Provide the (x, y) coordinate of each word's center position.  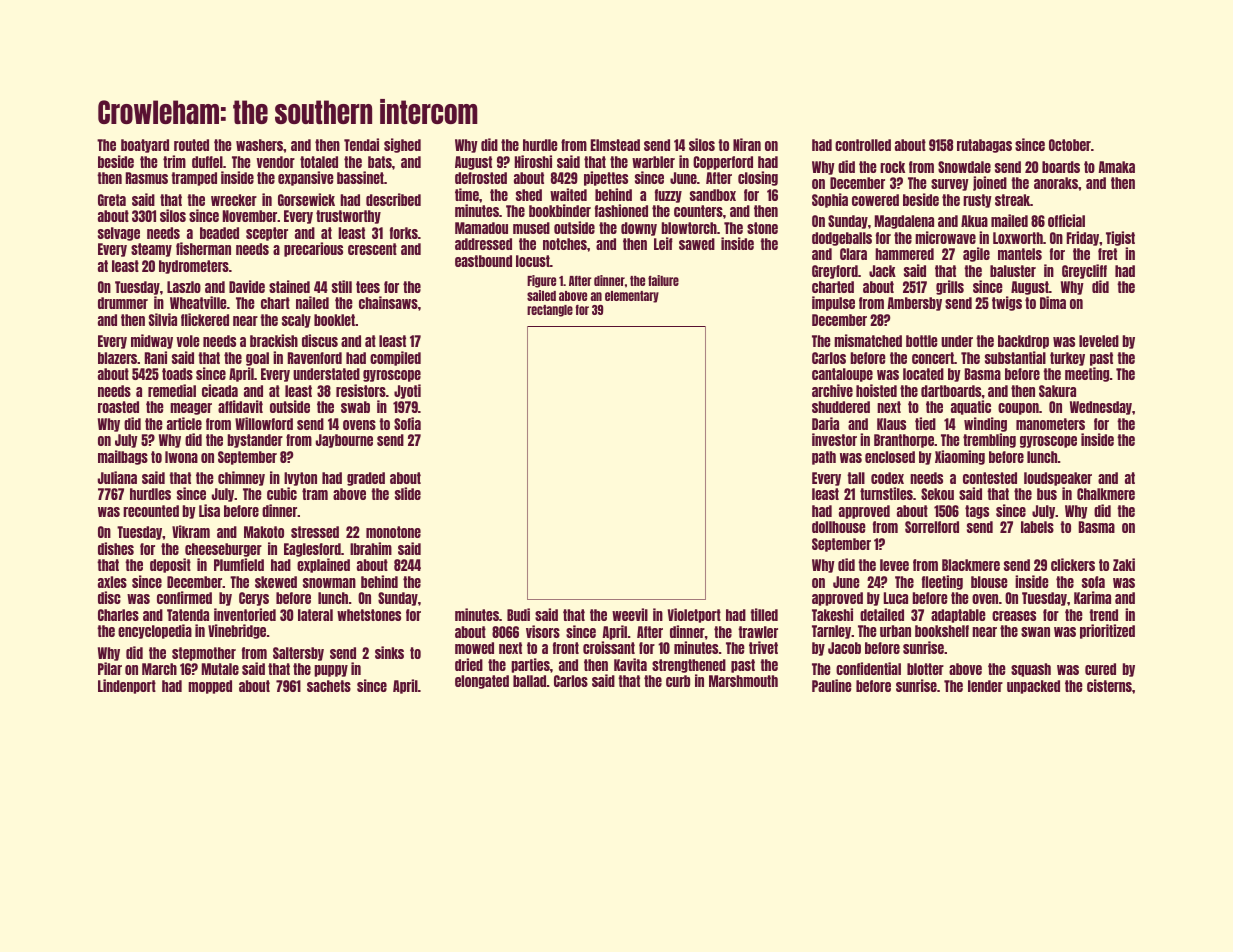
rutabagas (984, 146)
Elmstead (615, 145)
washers (259, 145)
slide (408, 493)
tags (977, 512)
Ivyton (300, 479)
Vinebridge (237, 631)
